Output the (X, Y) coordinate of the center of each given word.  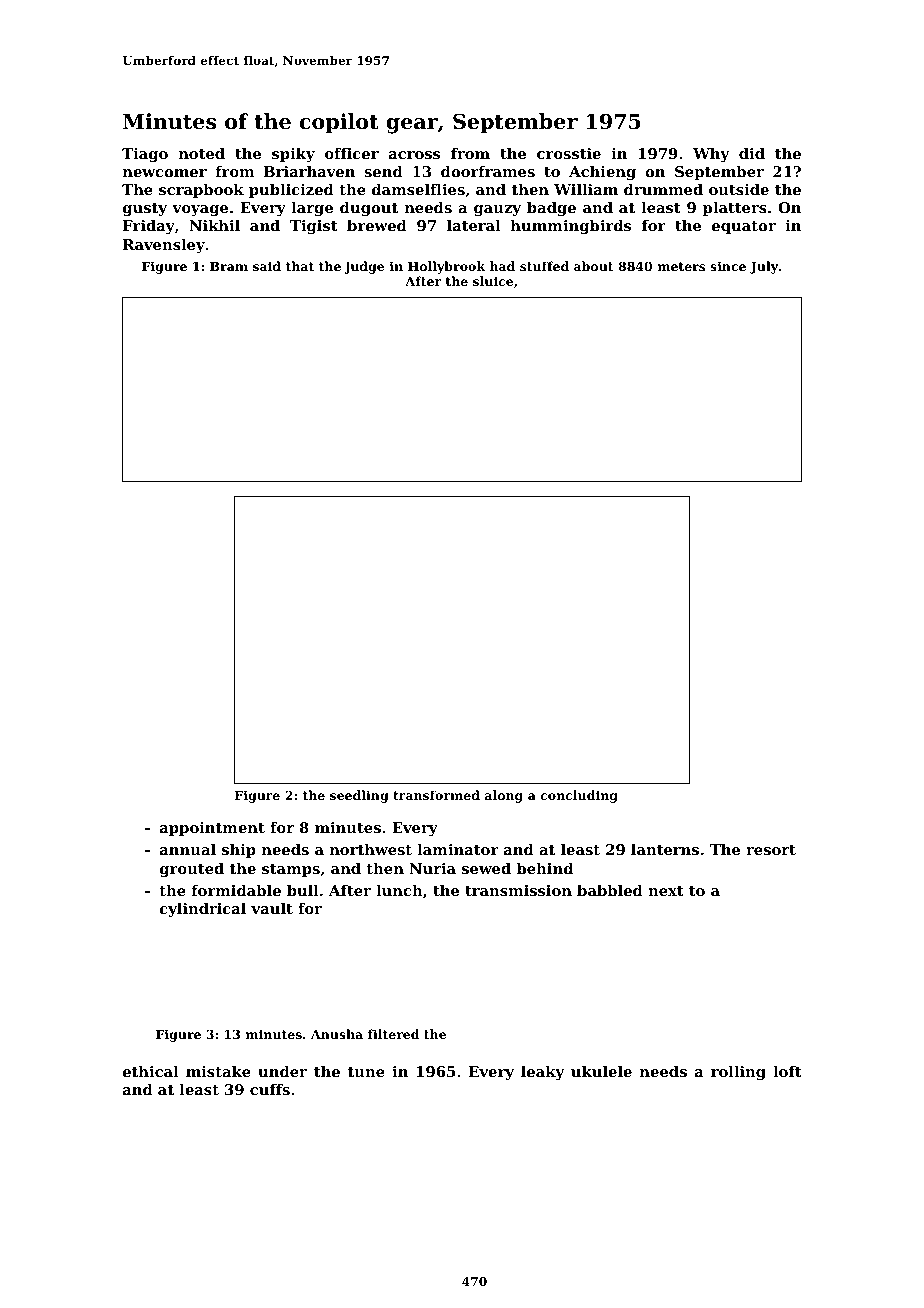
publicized (291, 191)
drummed (663, 189)
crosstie (569, 153)
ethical (151, 1071)
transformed (436, 795)
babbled (610, 890)
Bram (229, 266)
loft (787, 1071)
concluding (579, 796)
